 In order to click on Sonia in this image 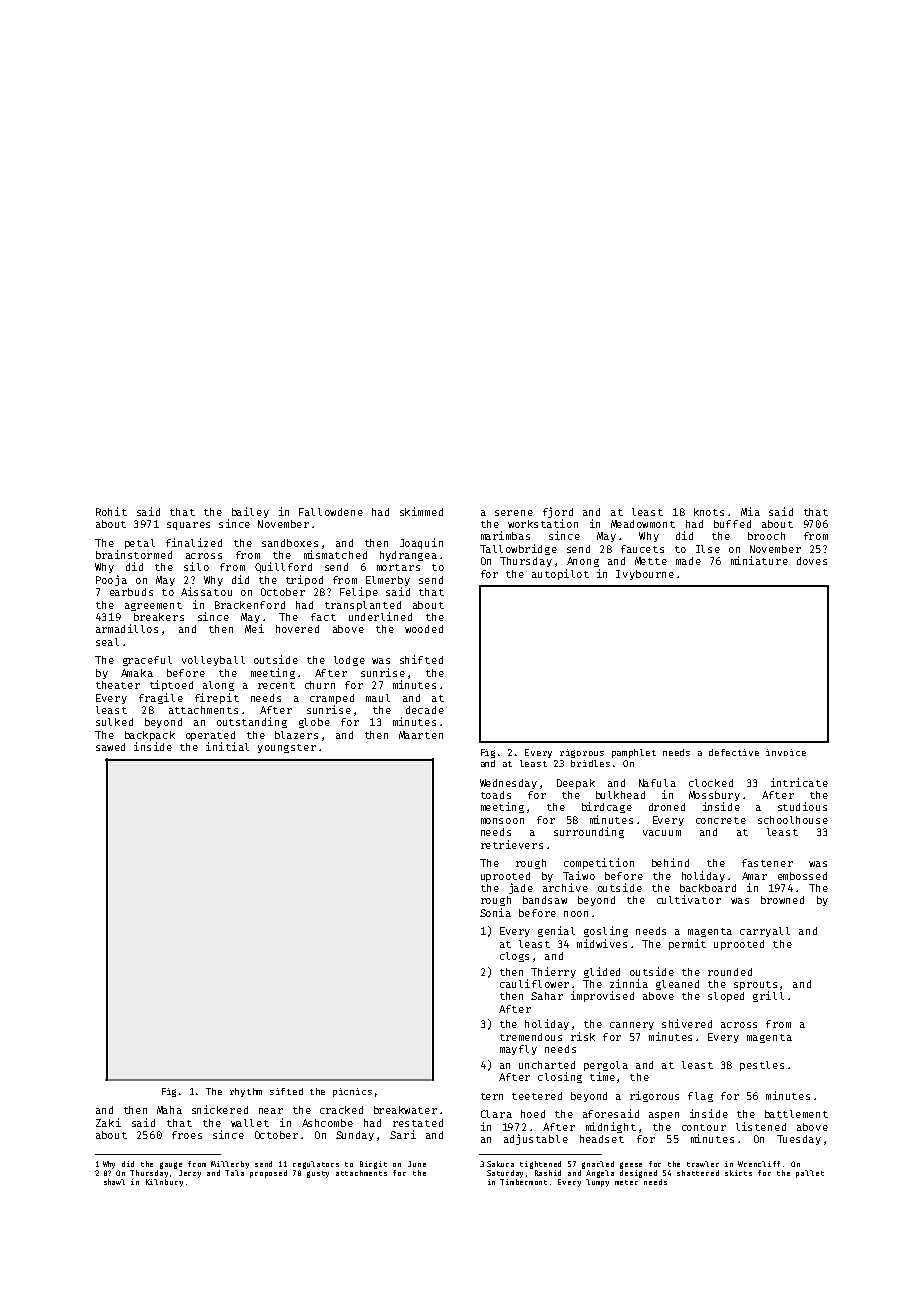, I will do `click(495, 912)`.
